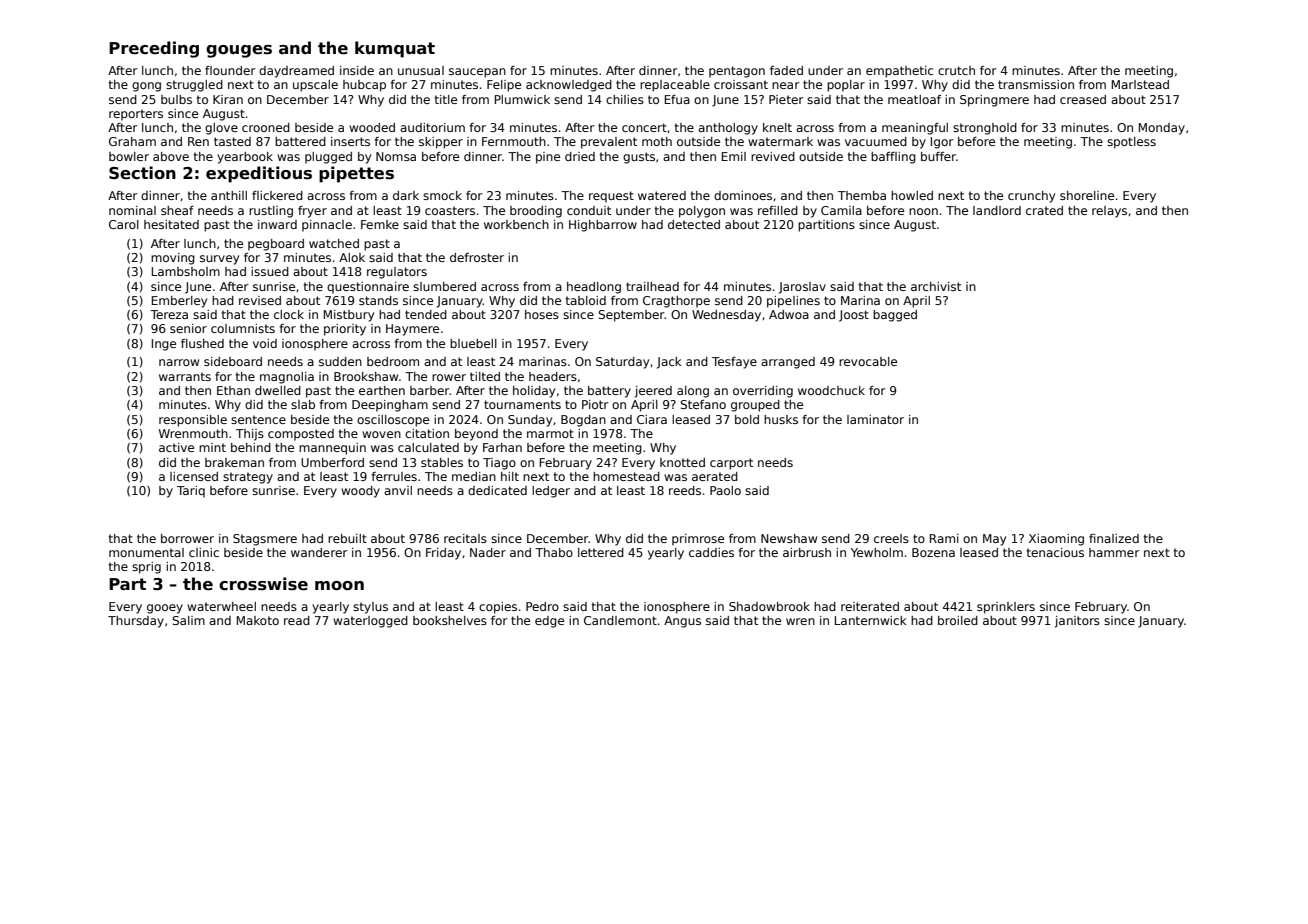  I want to click on gouges, so click(239, 51).
